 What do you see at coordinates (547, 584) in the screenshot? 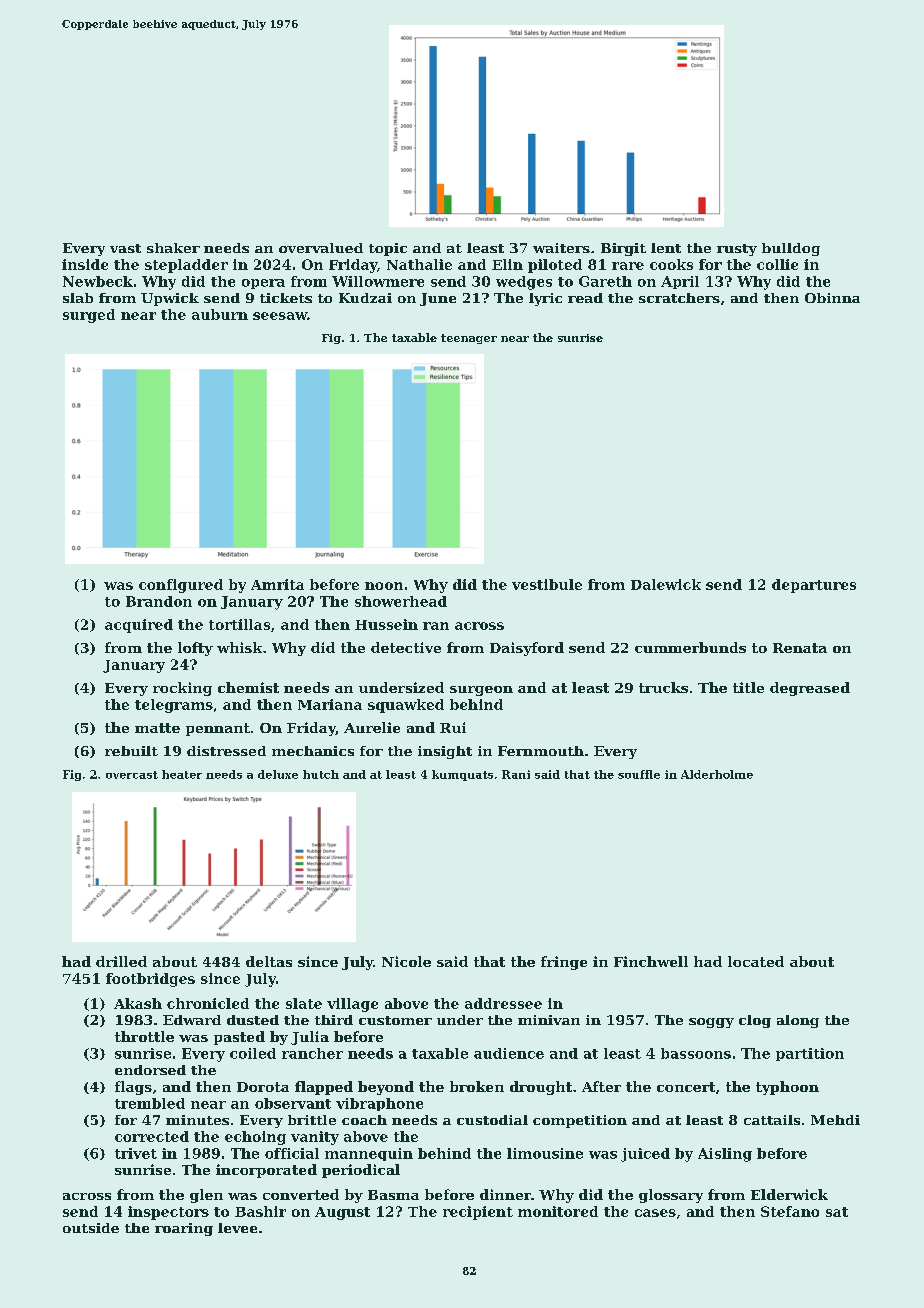
I see `vestibule` at bounding box center [547, 584].
